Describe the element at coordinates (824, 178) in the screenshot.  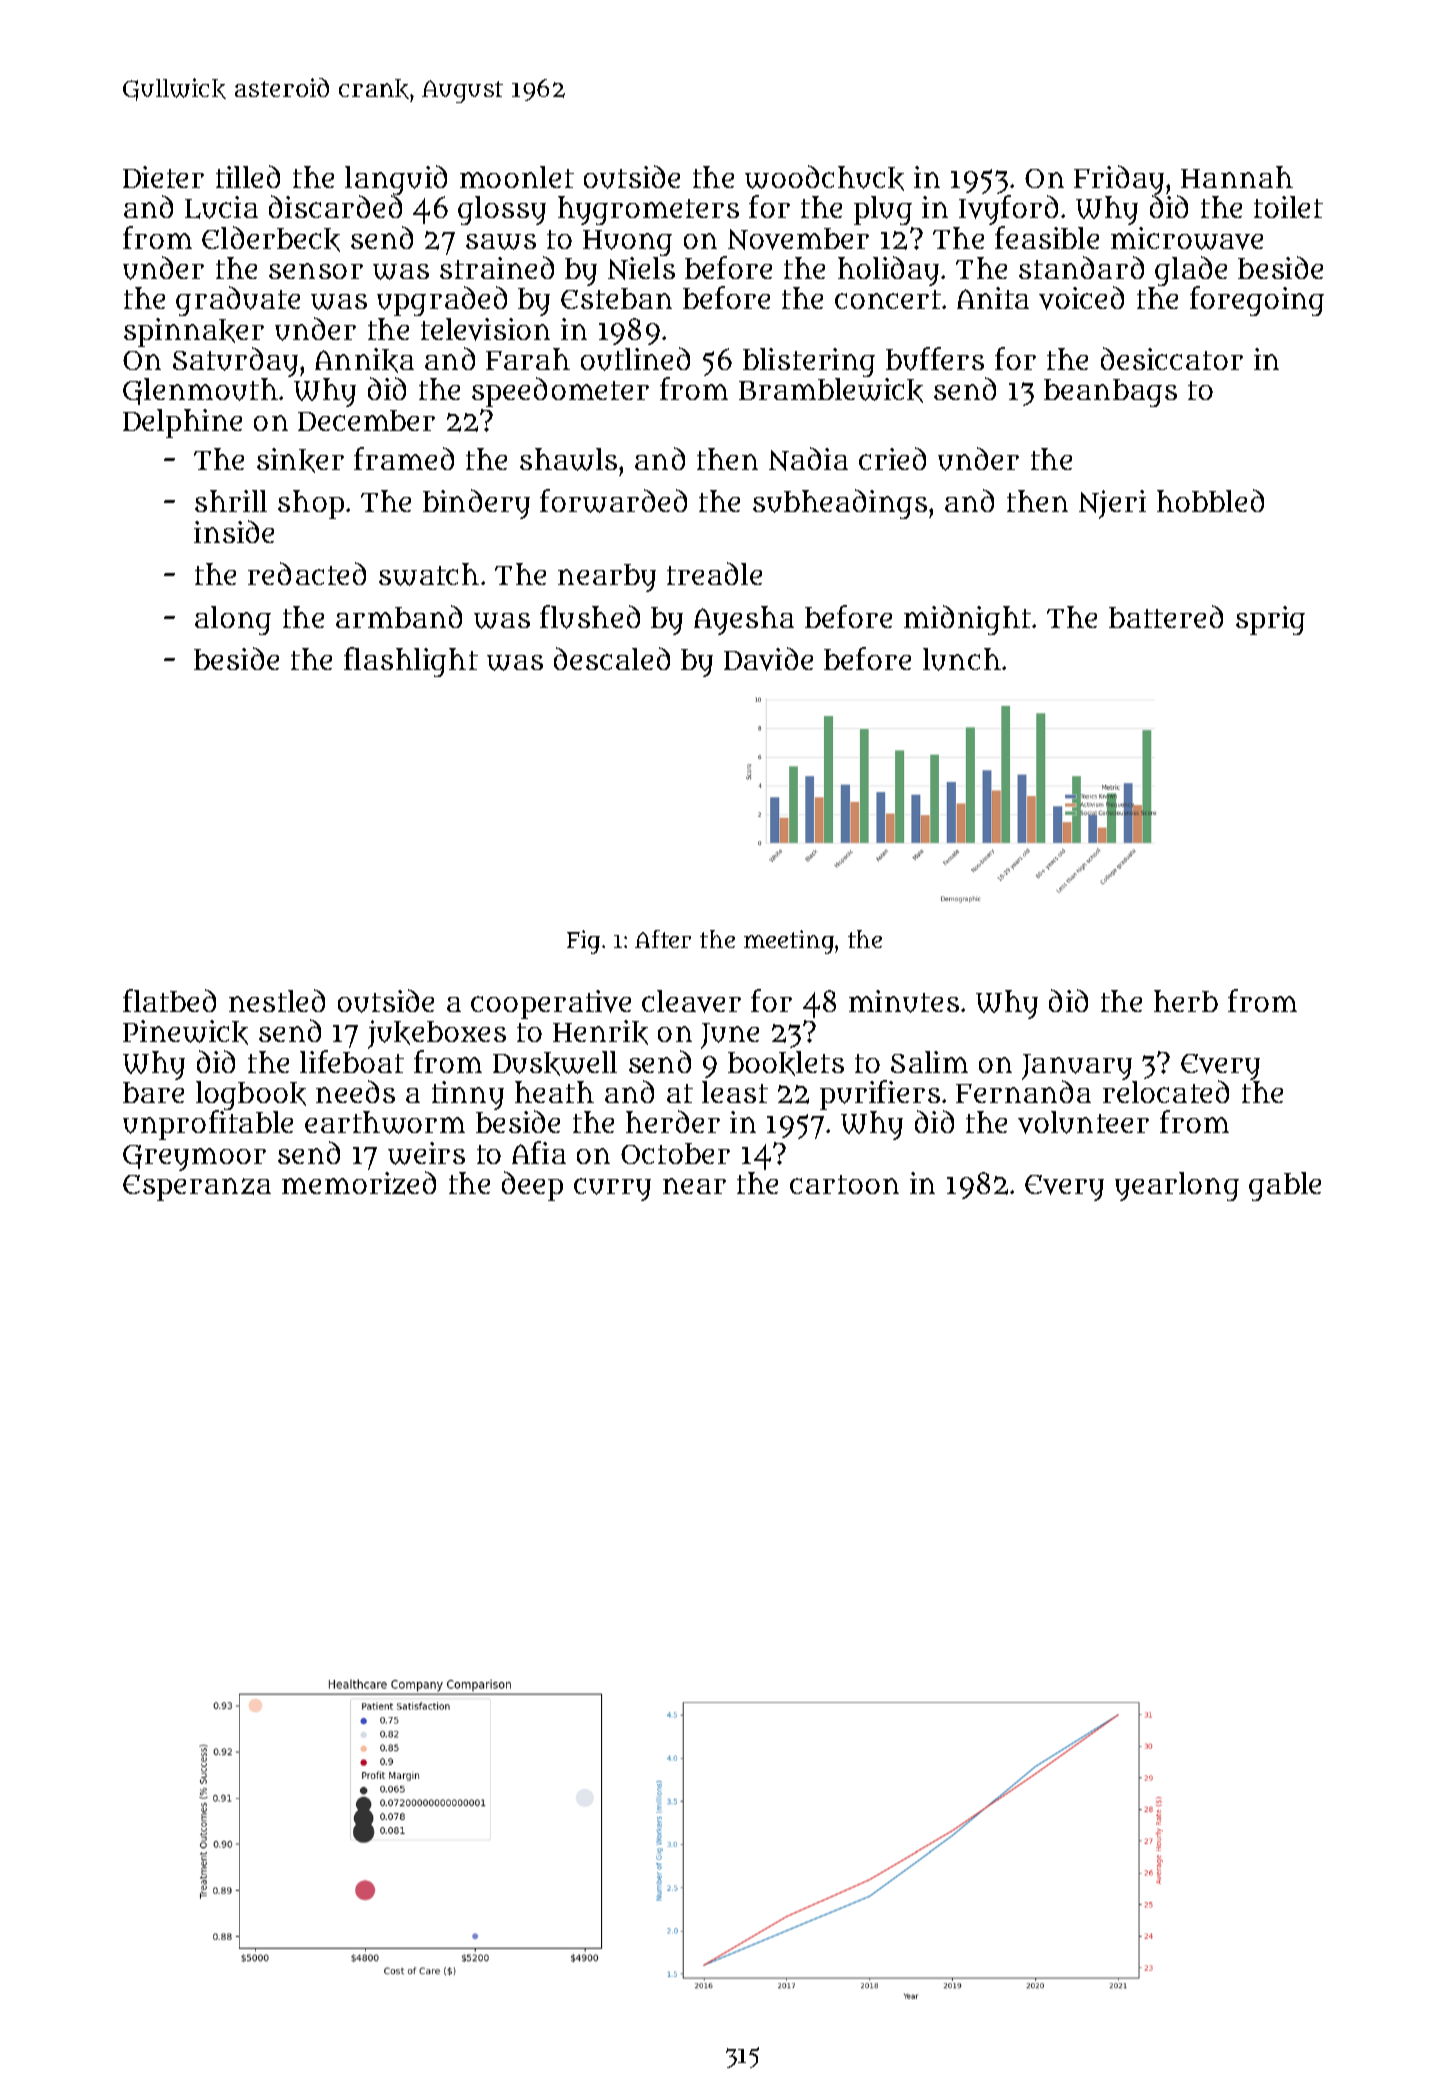
I see `woodchuck` at that location.
